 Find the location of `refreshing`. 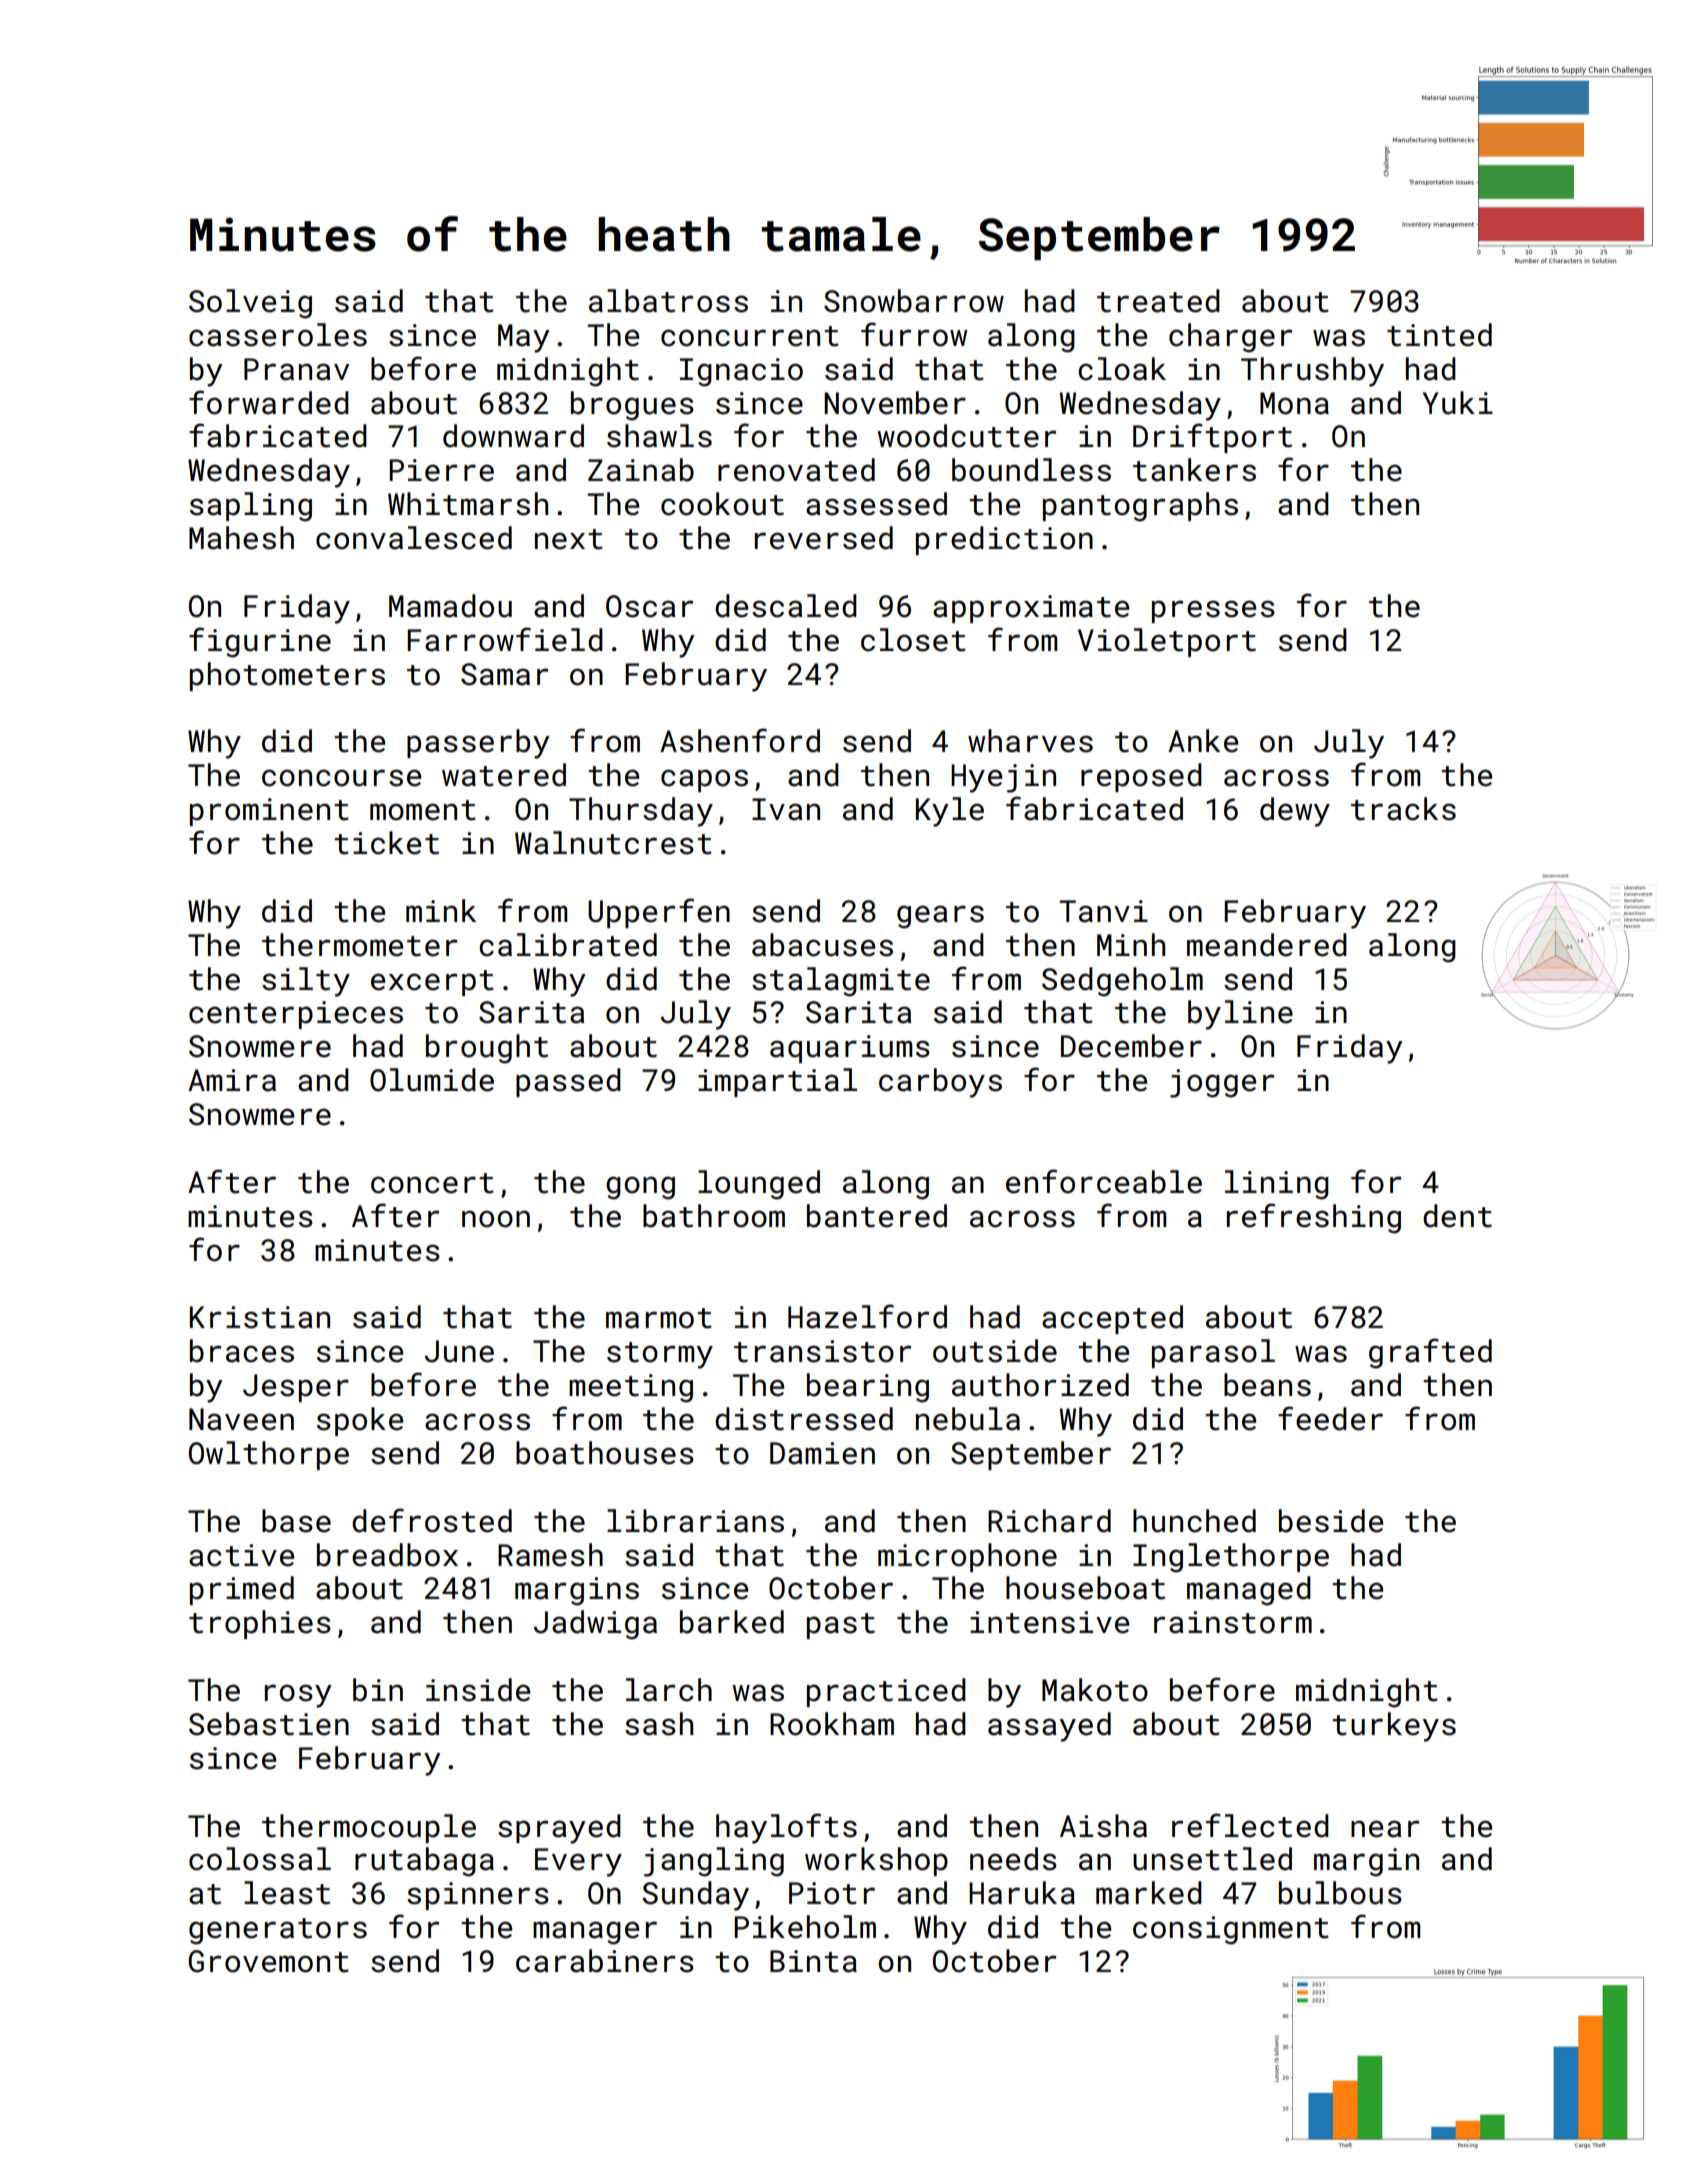

refreshing is located at coordinates (1314, 1218).
